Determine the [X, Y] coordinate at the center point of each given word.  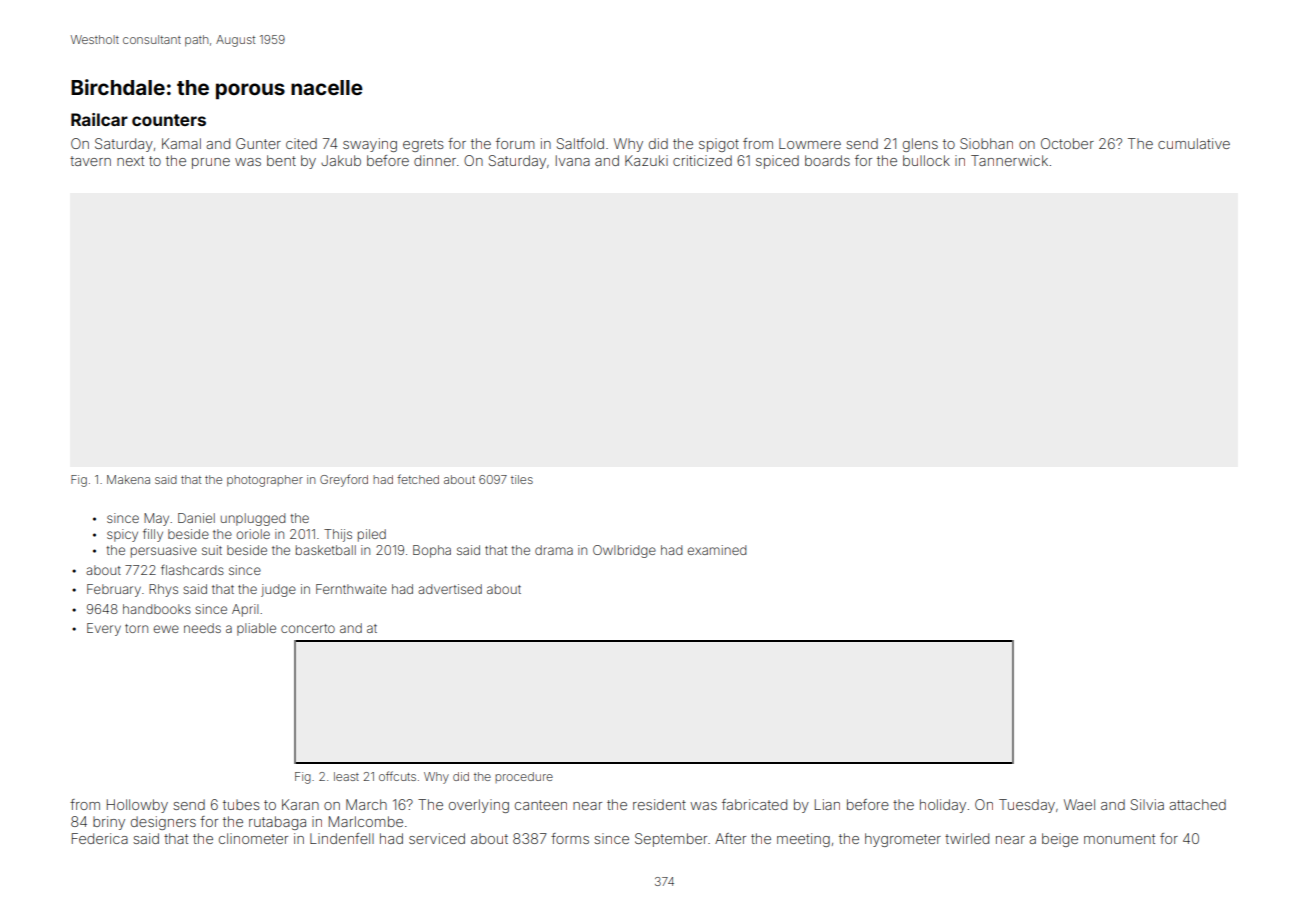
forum [515, 143]
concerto [308, 628]
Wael [1079, 804]
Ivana [573, 160]
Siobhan [986, 143]
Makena [128, 479]
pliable [256, 629]
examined [716, 550]
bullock [926, 160]
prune [211, 163]
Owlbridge [624, 551]
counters [169, 120]
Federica [100, 838]
